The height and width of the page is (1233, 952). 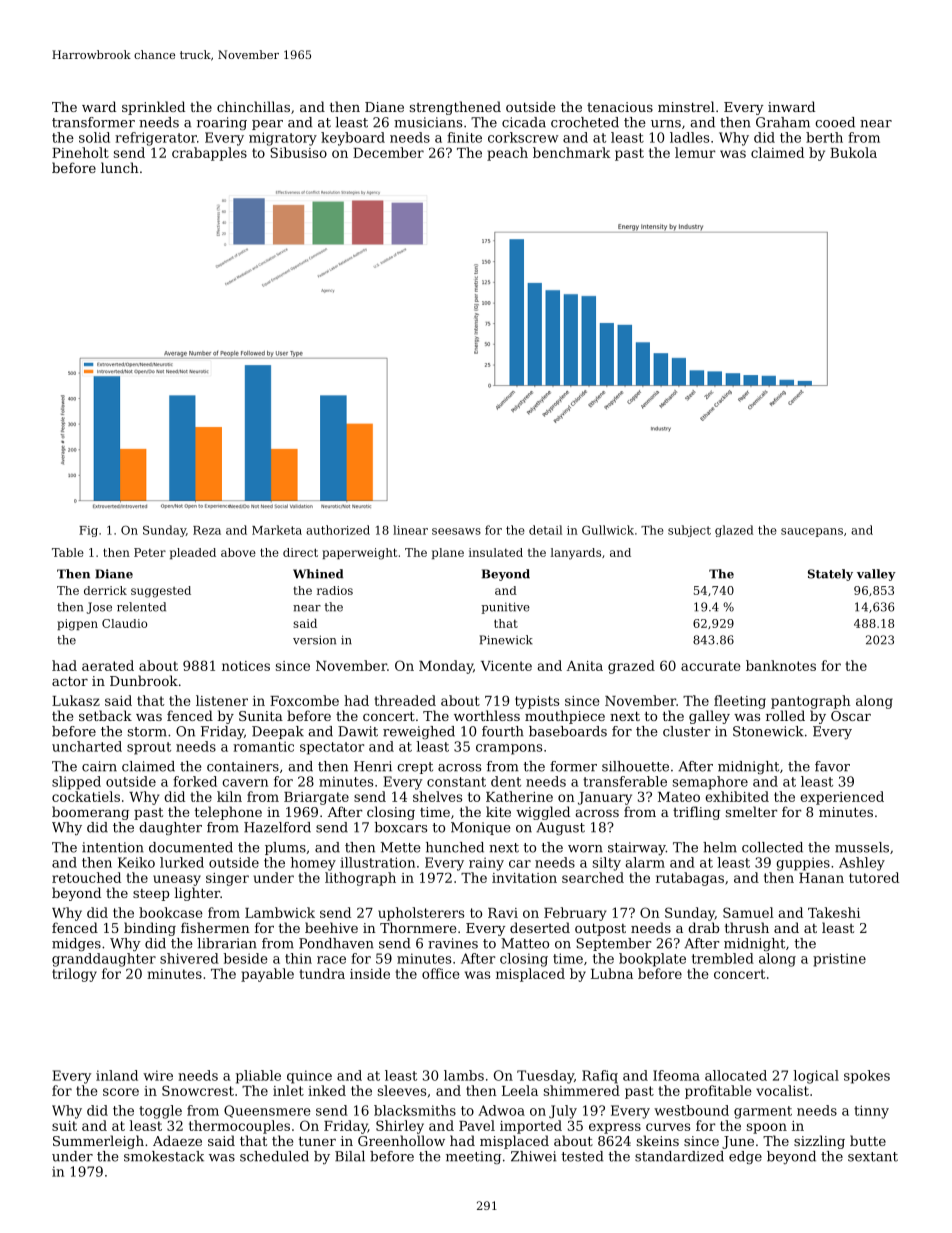 I want to click on version, so click(x=314, y=640).
